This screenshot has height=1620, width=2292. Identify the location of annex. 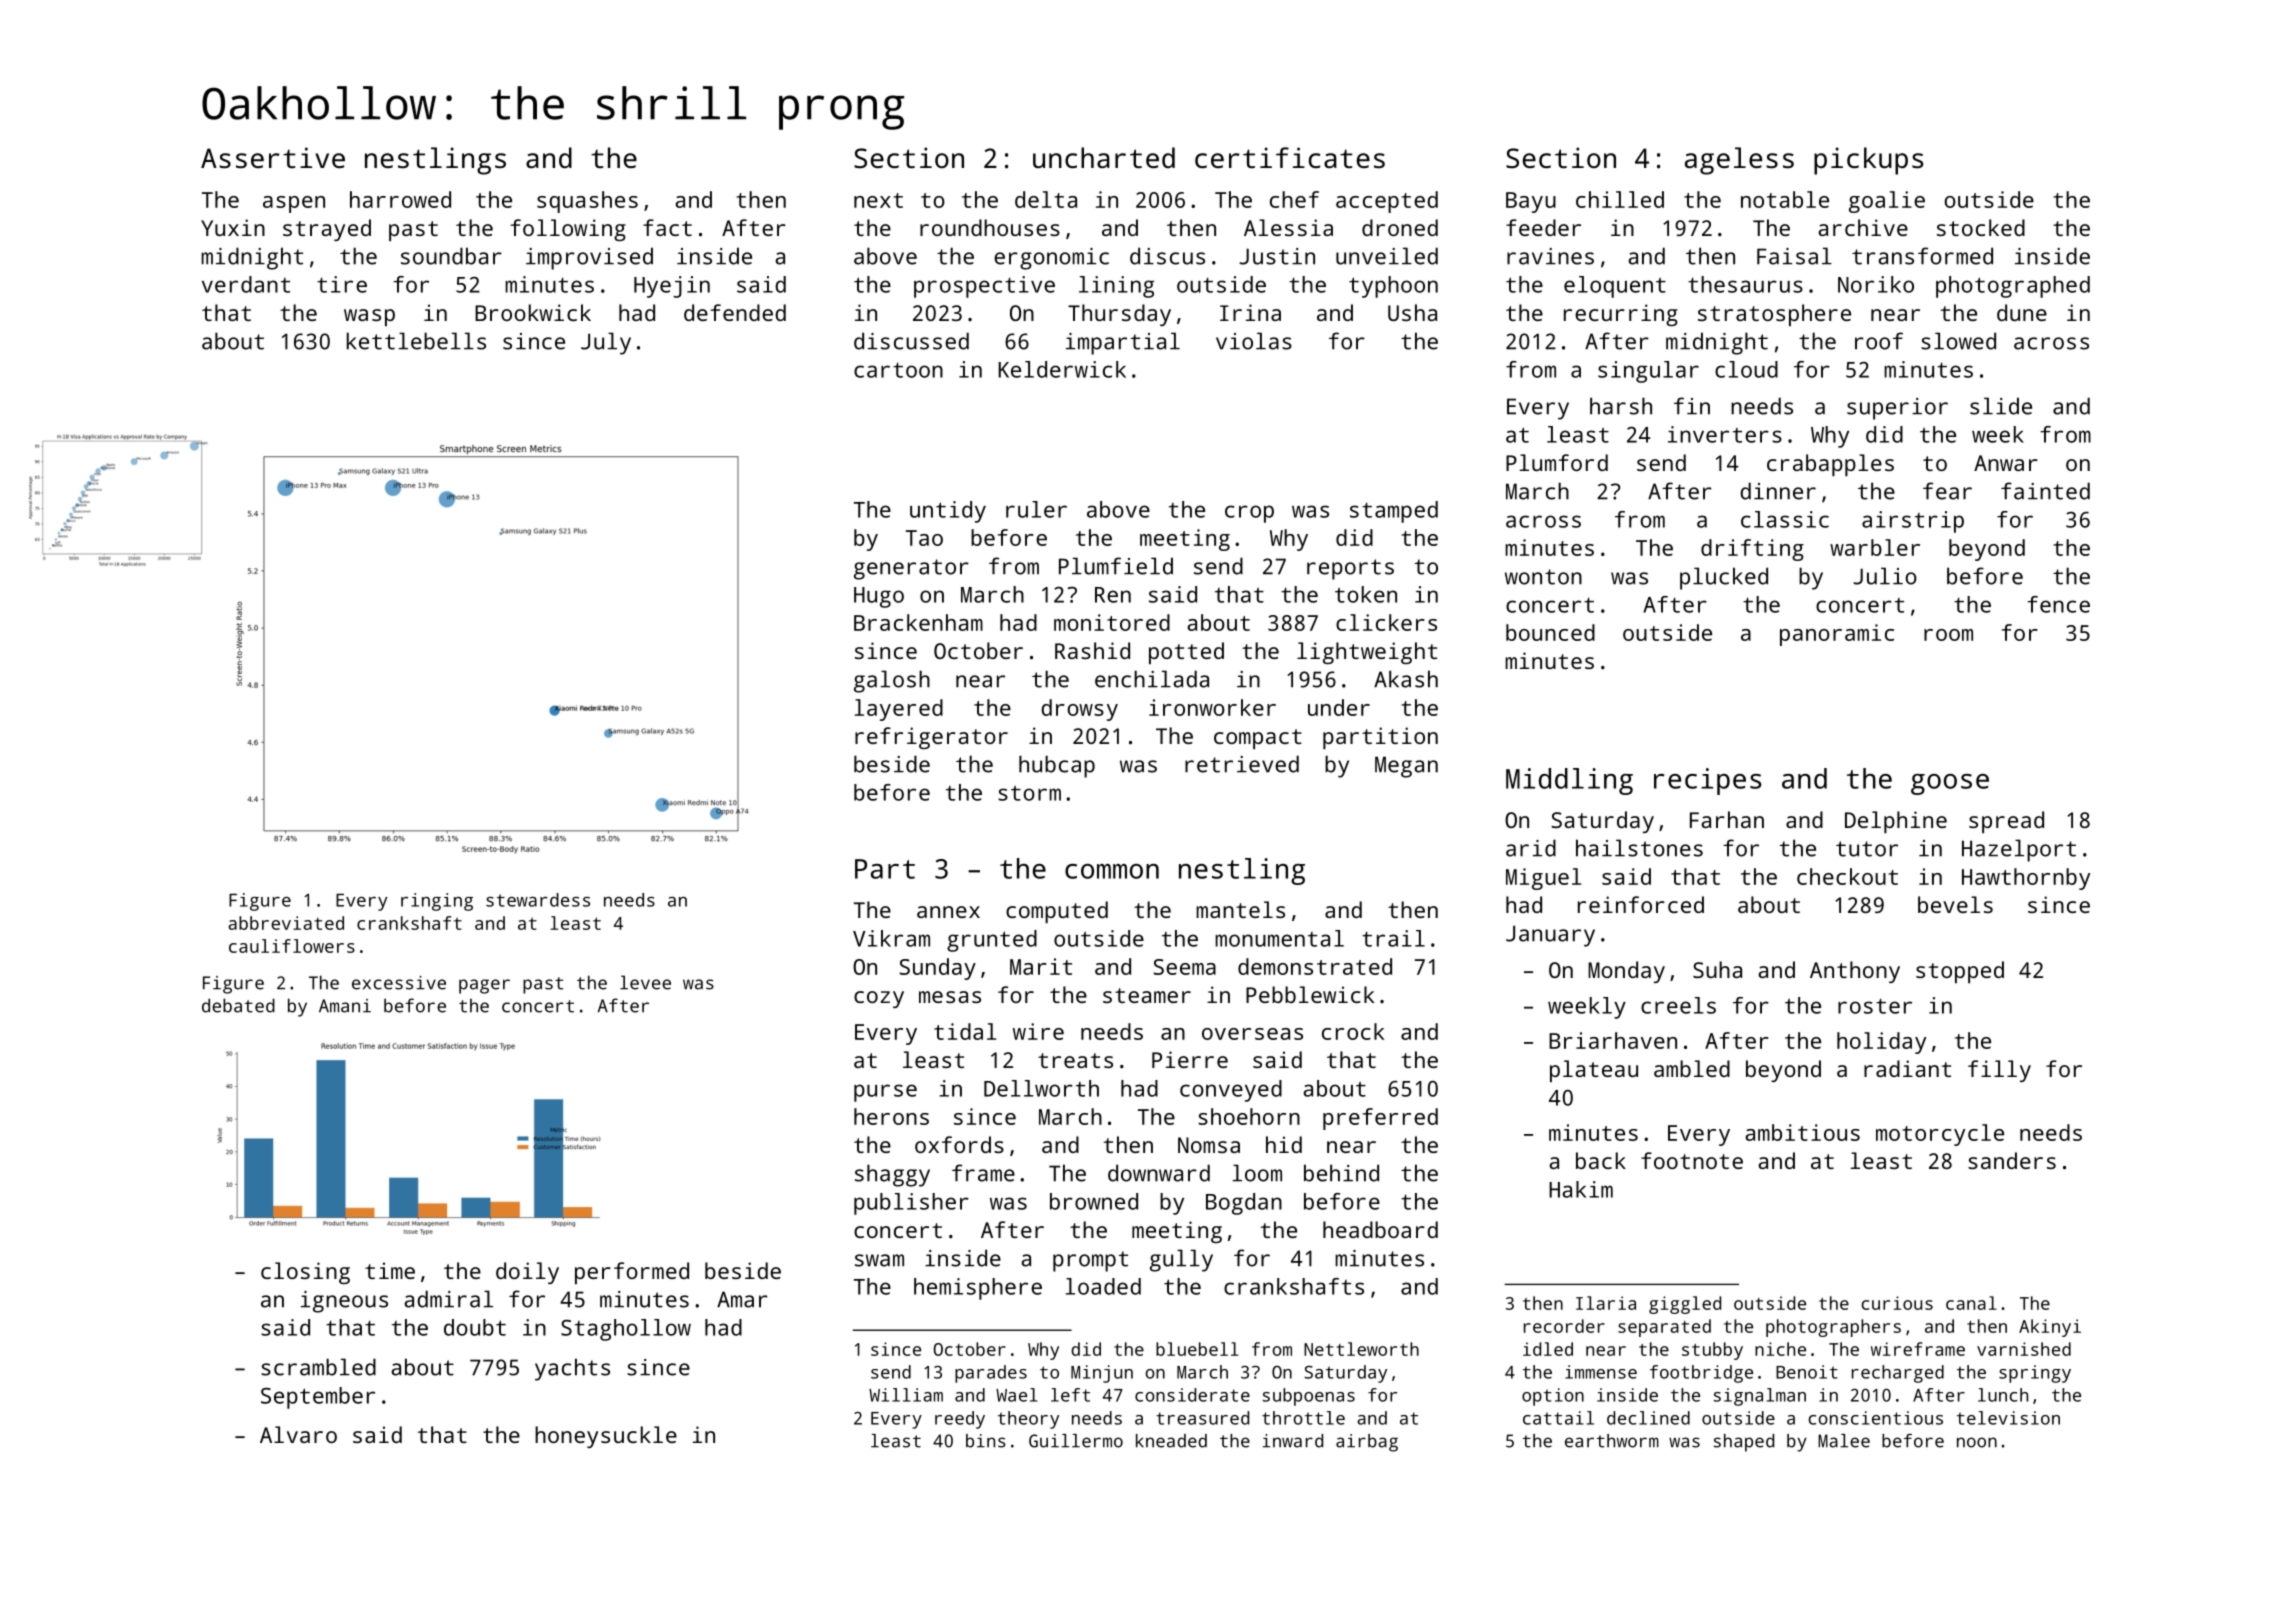
(948, 912).
